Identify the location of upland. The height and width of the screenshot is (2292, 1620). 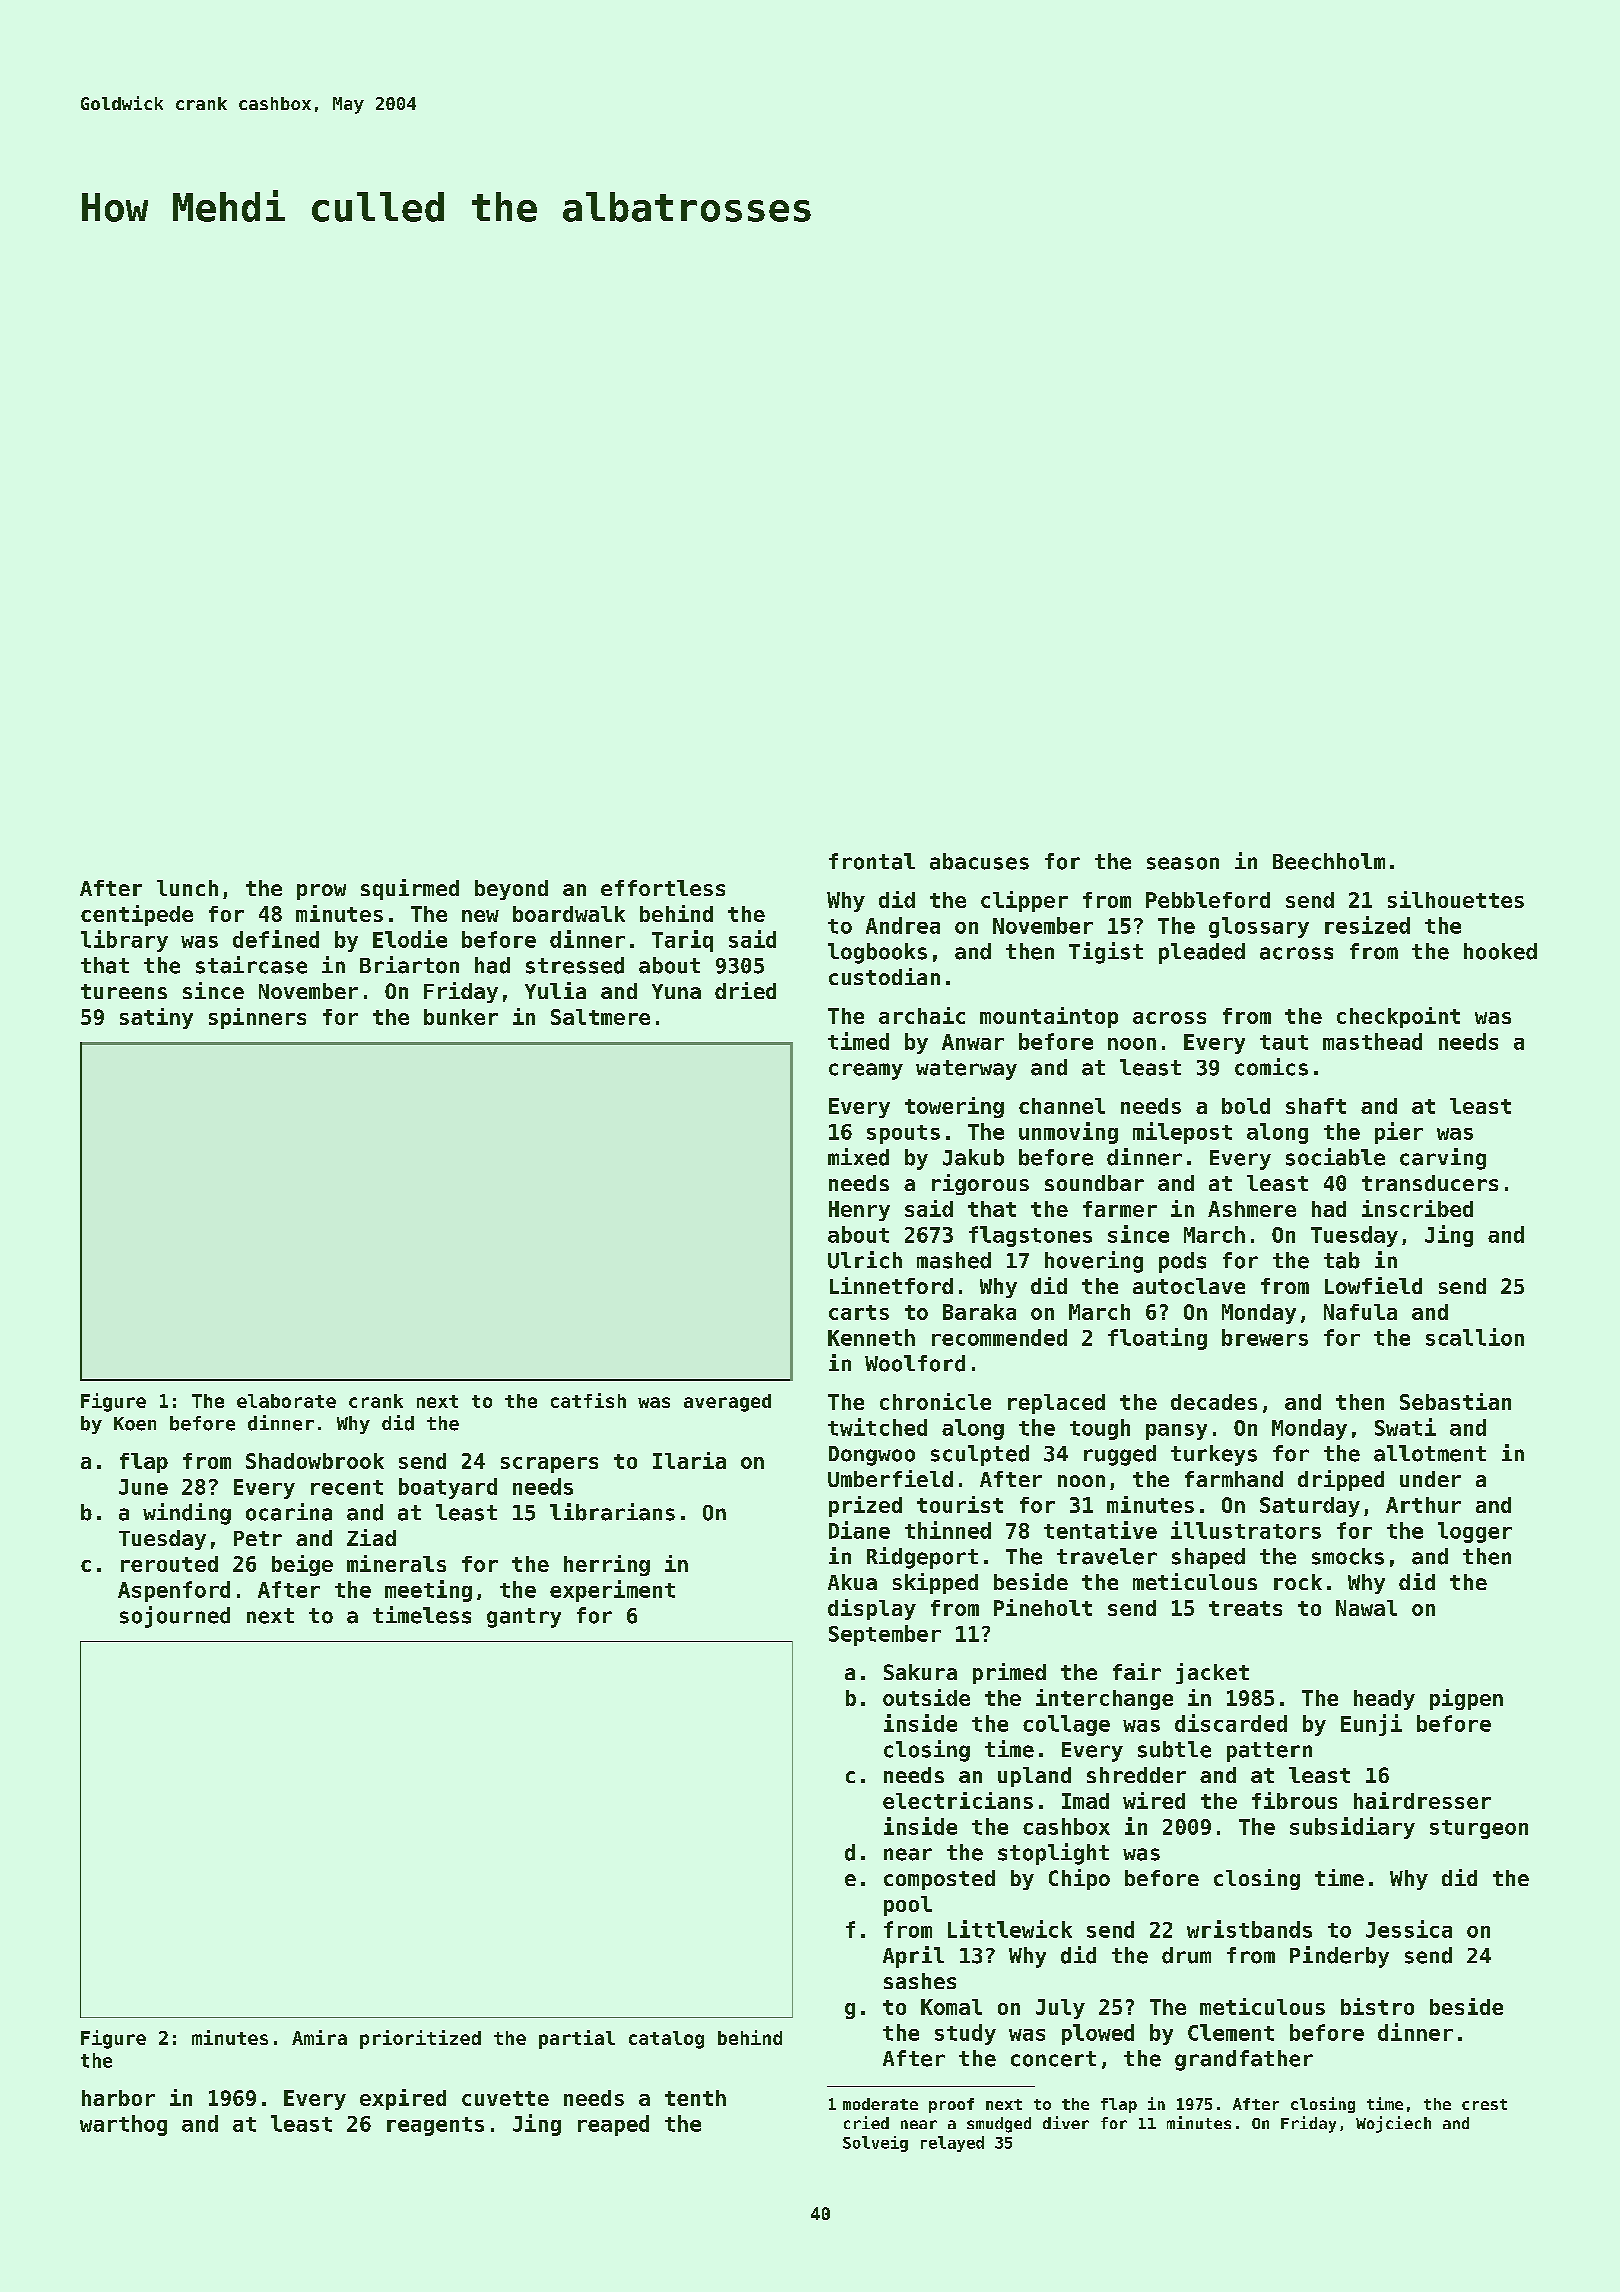
(1034, 1777).
